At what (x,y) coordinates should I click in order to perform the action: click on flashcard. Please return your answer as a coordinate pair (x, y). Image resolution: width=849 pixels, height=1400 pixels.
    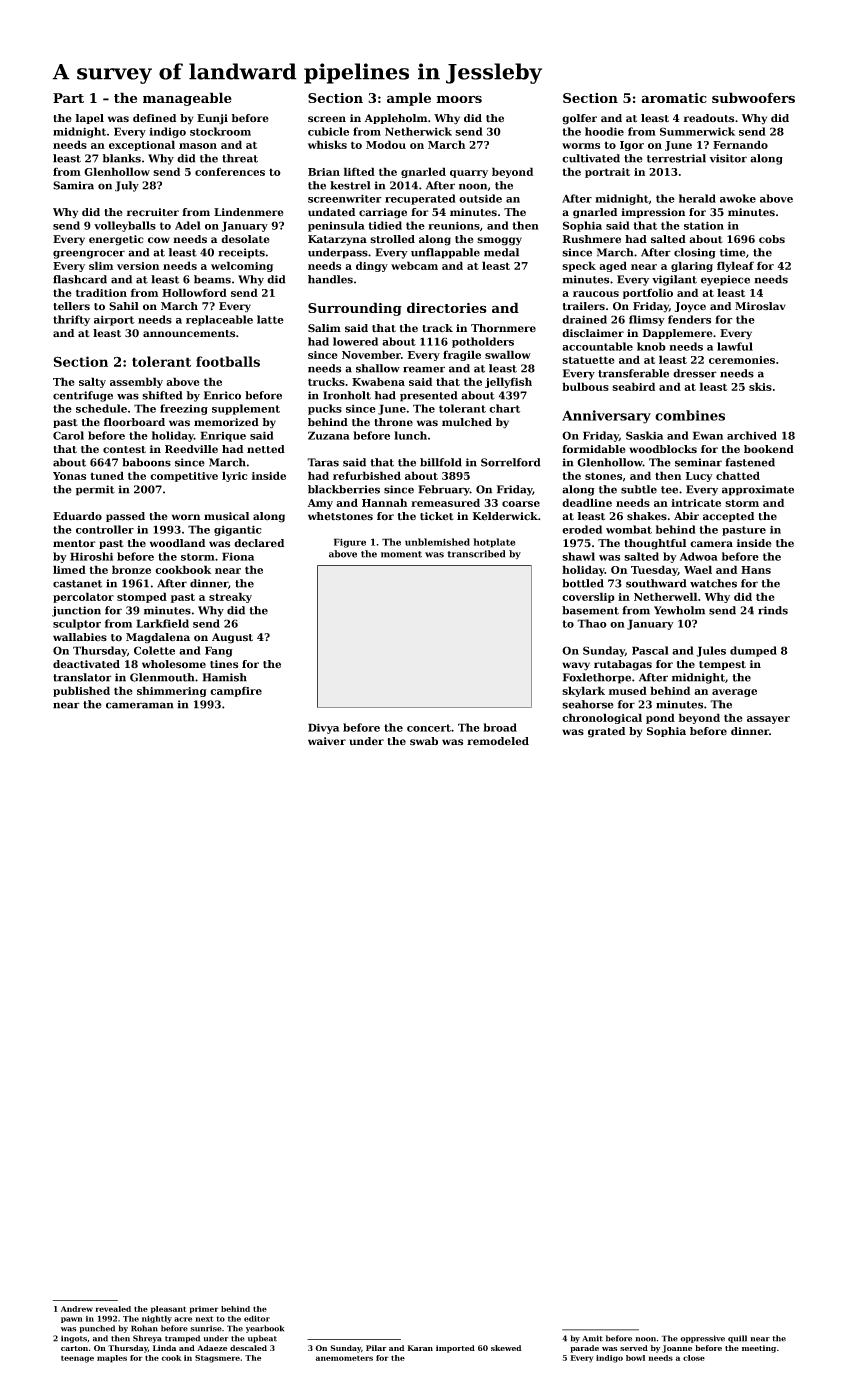
    Looking at the image, I should click on (80, 279).
